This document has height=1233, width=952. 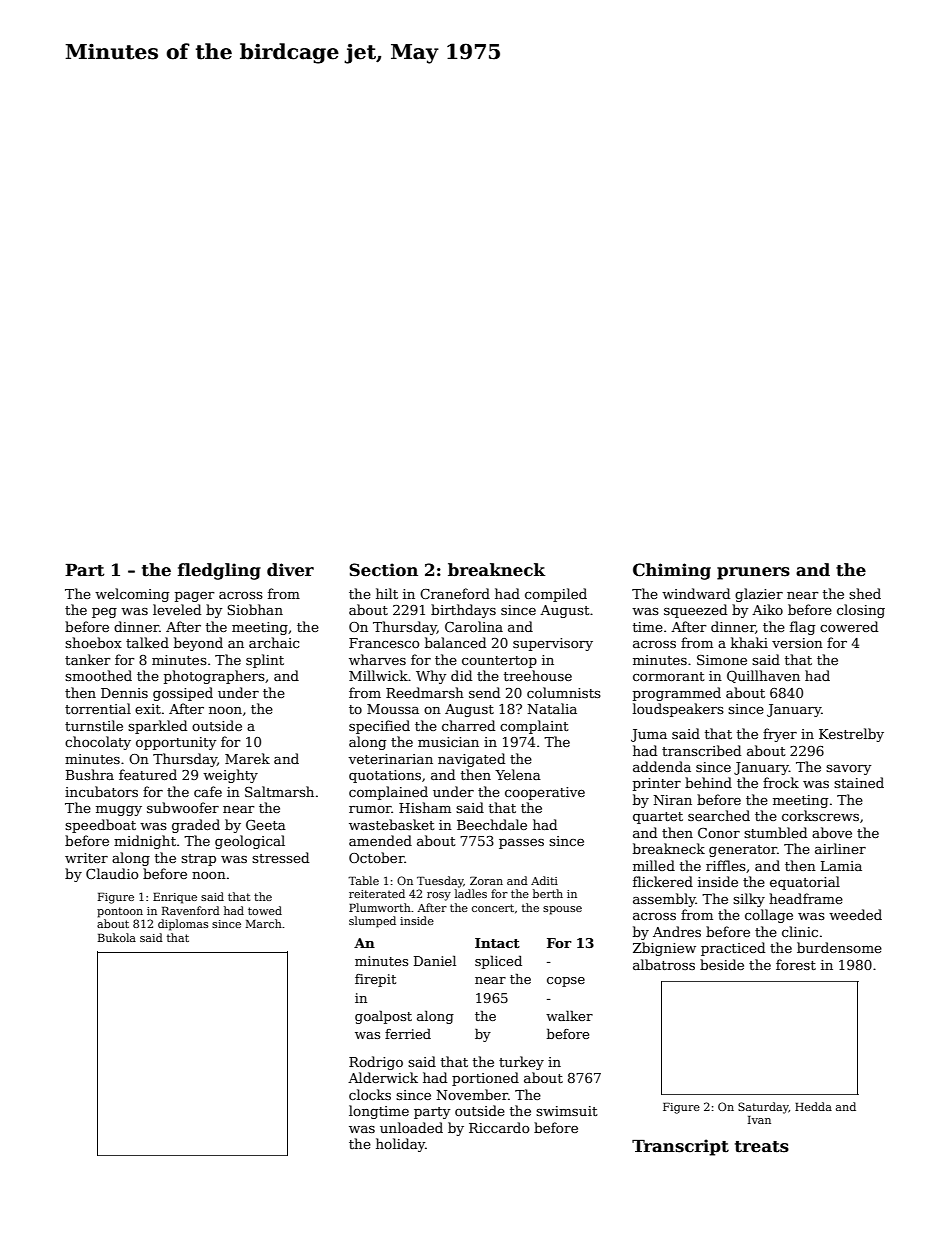 I want to click on Alderwick, so click(x=383, y=1077).
